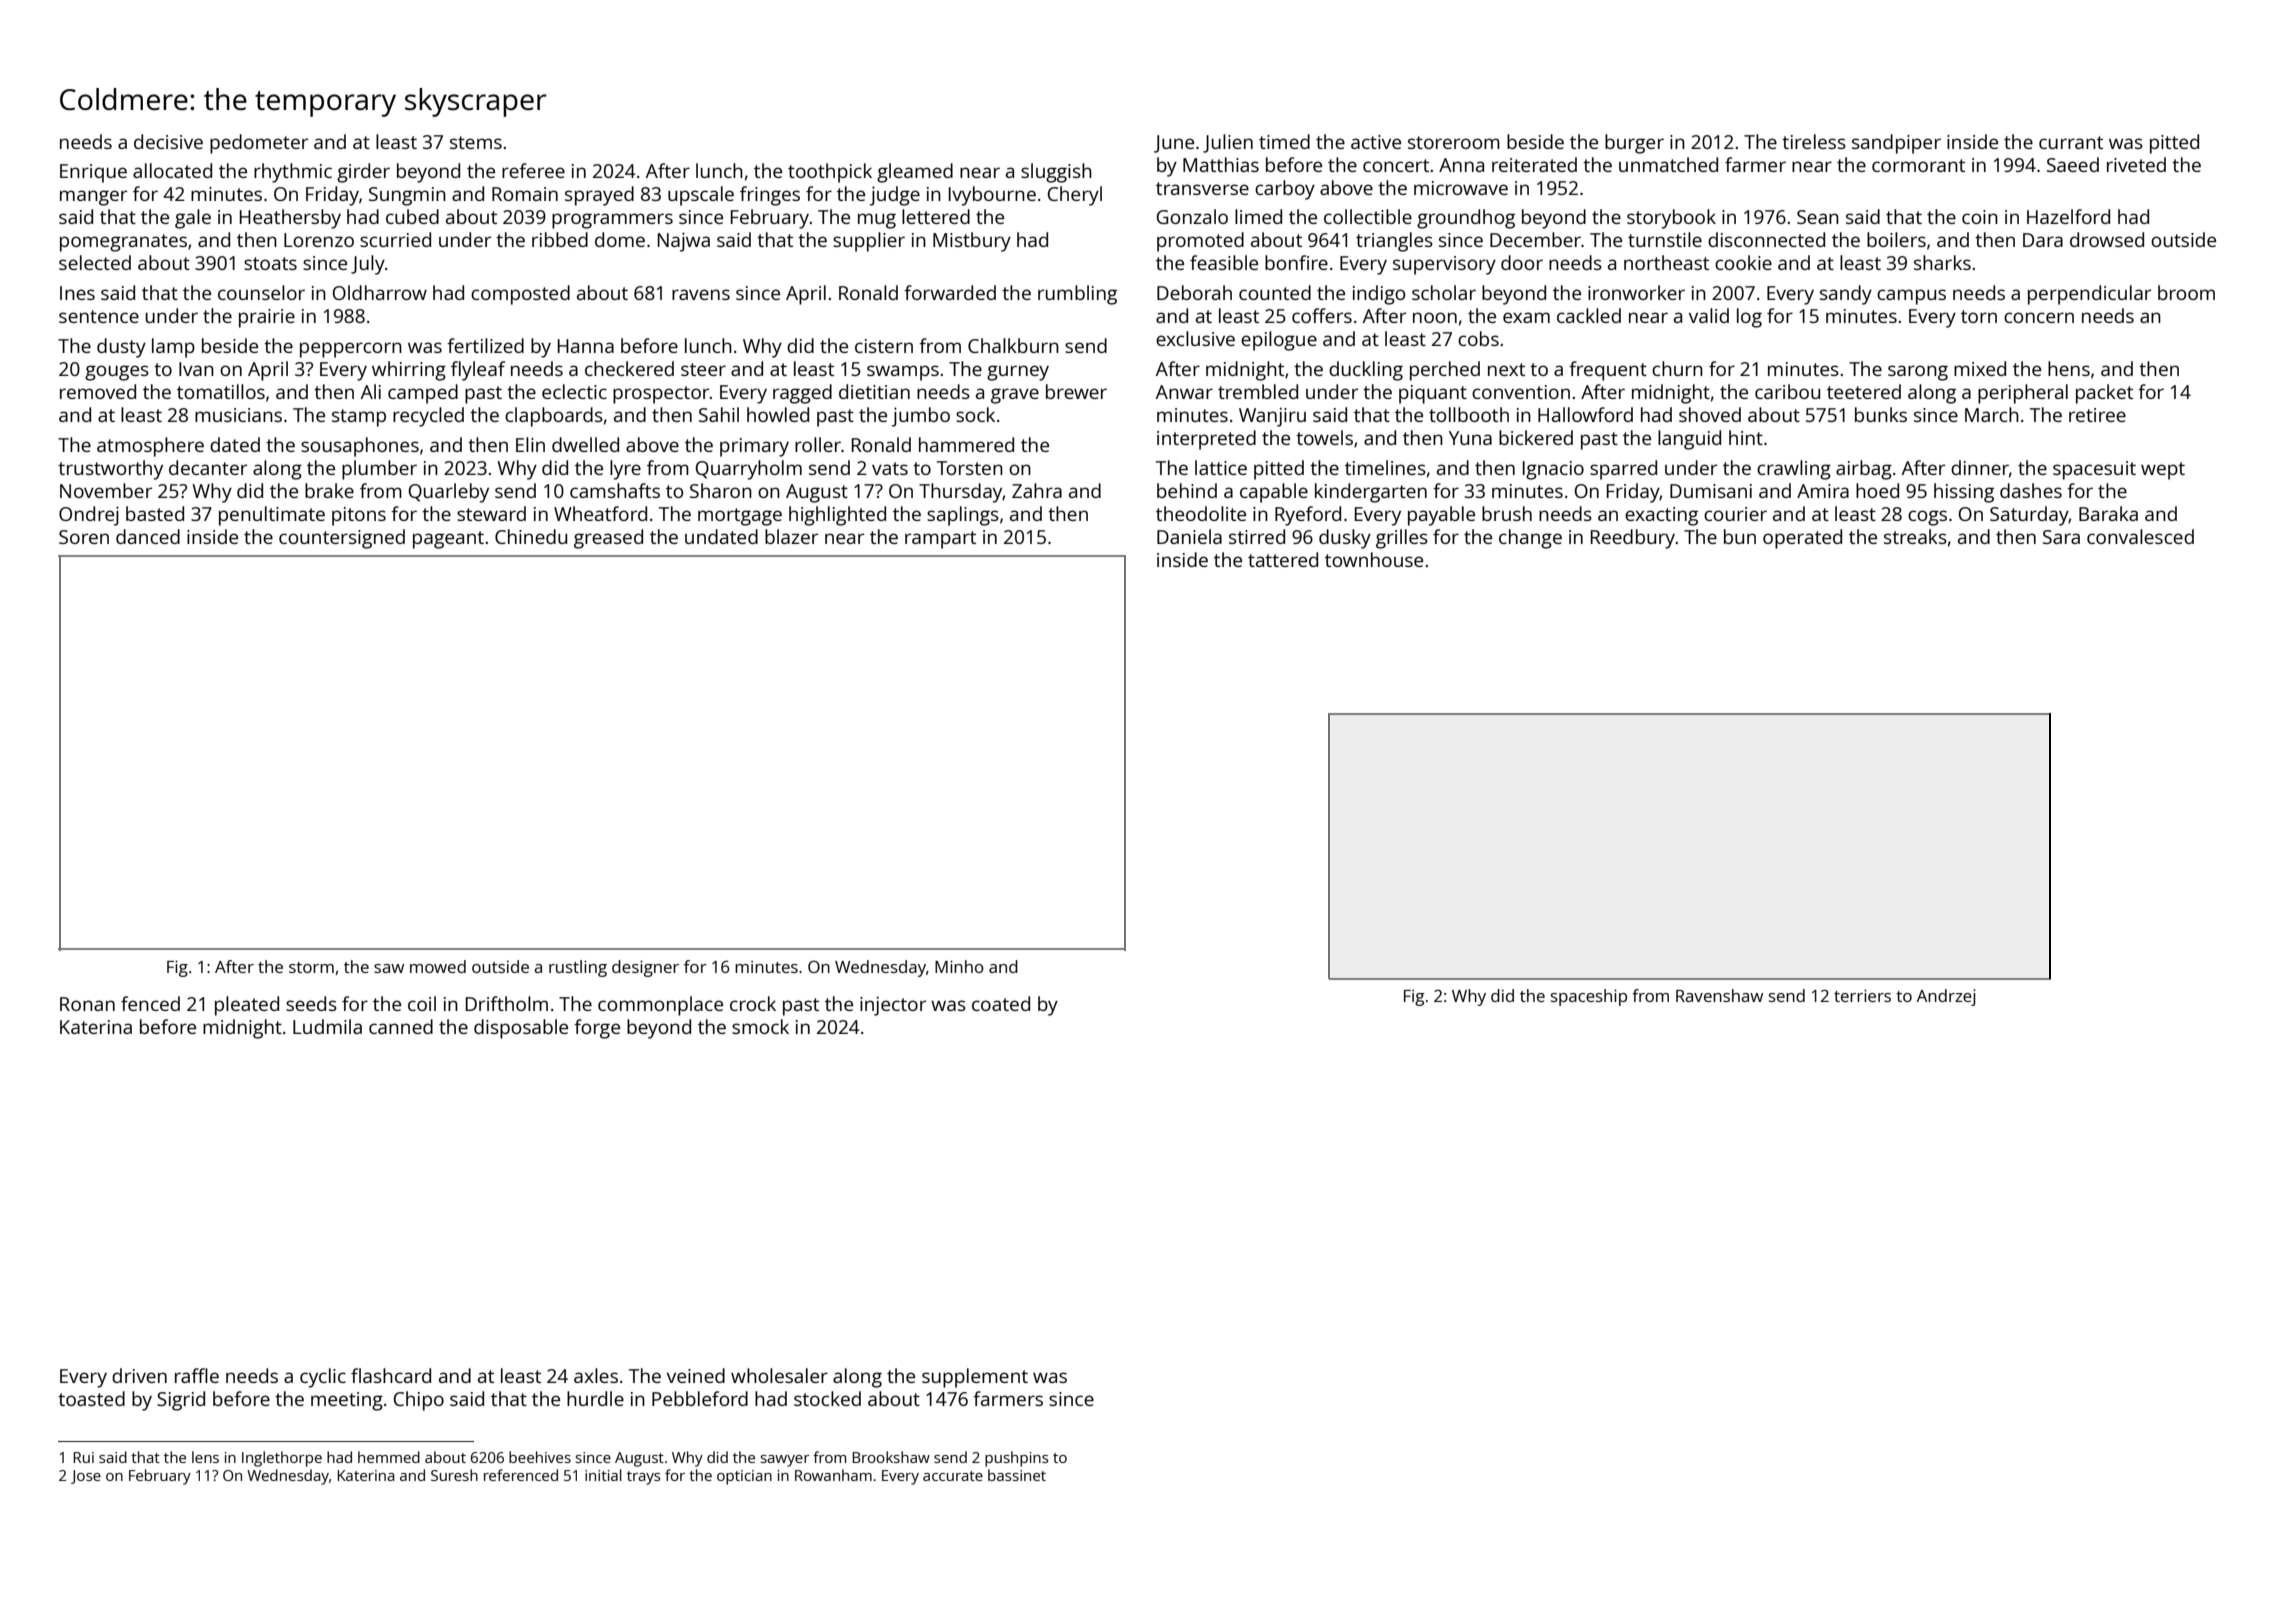  Describe the element at coordinates (972, 242) in the screenshot. I see `Mistbury` at that location.
